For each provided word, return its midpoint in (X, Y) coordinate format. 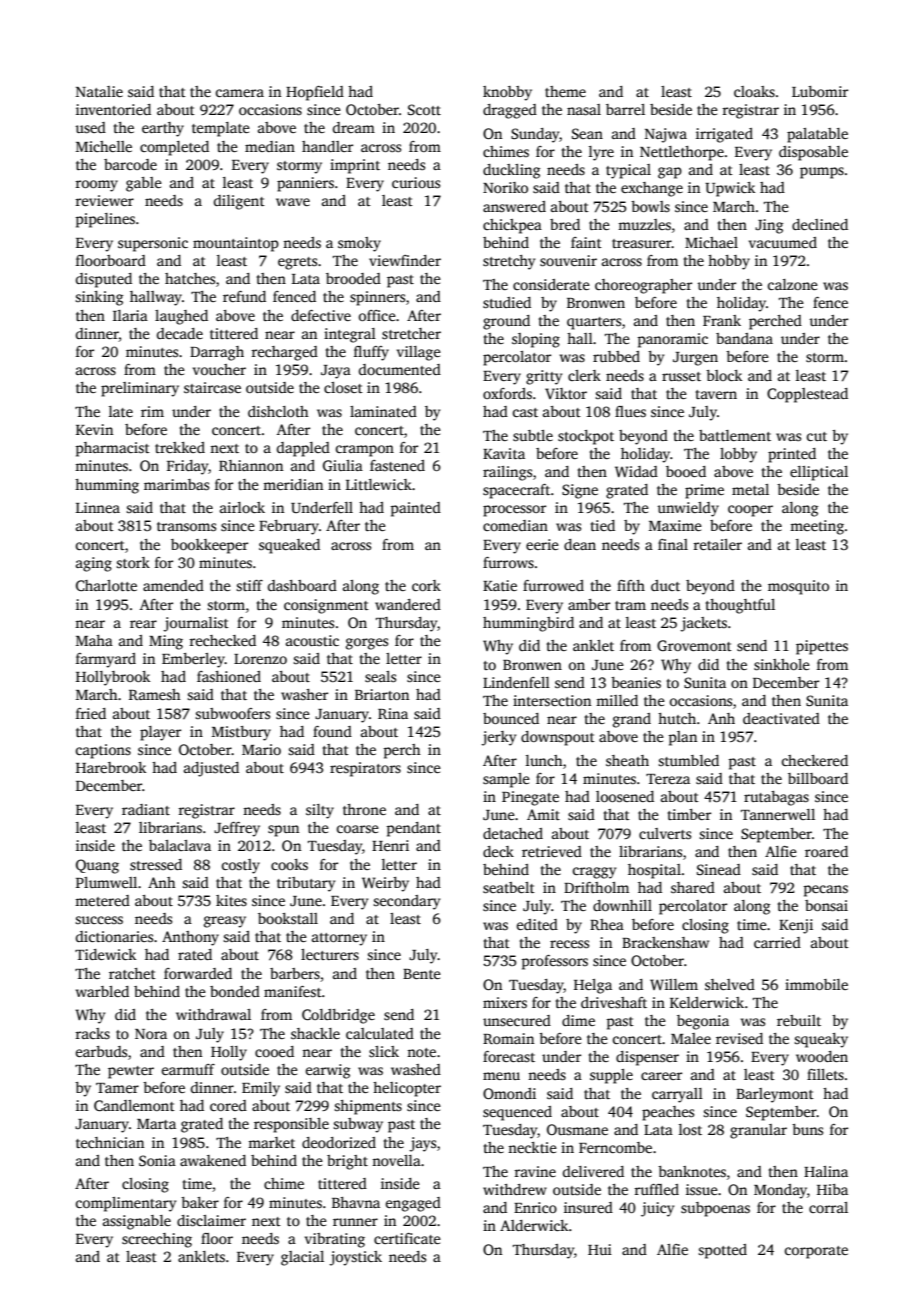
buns (807, 1129)
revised (739, 1038)
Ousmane (577, 1129)
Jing (769, 226)
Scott (424, 109)
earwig (328, 1071)
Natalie (99, 91)
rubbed (616, 356)
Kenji (796, 926)
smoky (359, 244)
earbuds (101, 1051)
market (271, 1142)
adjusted (211, 769)
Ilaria (130, 315)
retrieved (552, 851)
